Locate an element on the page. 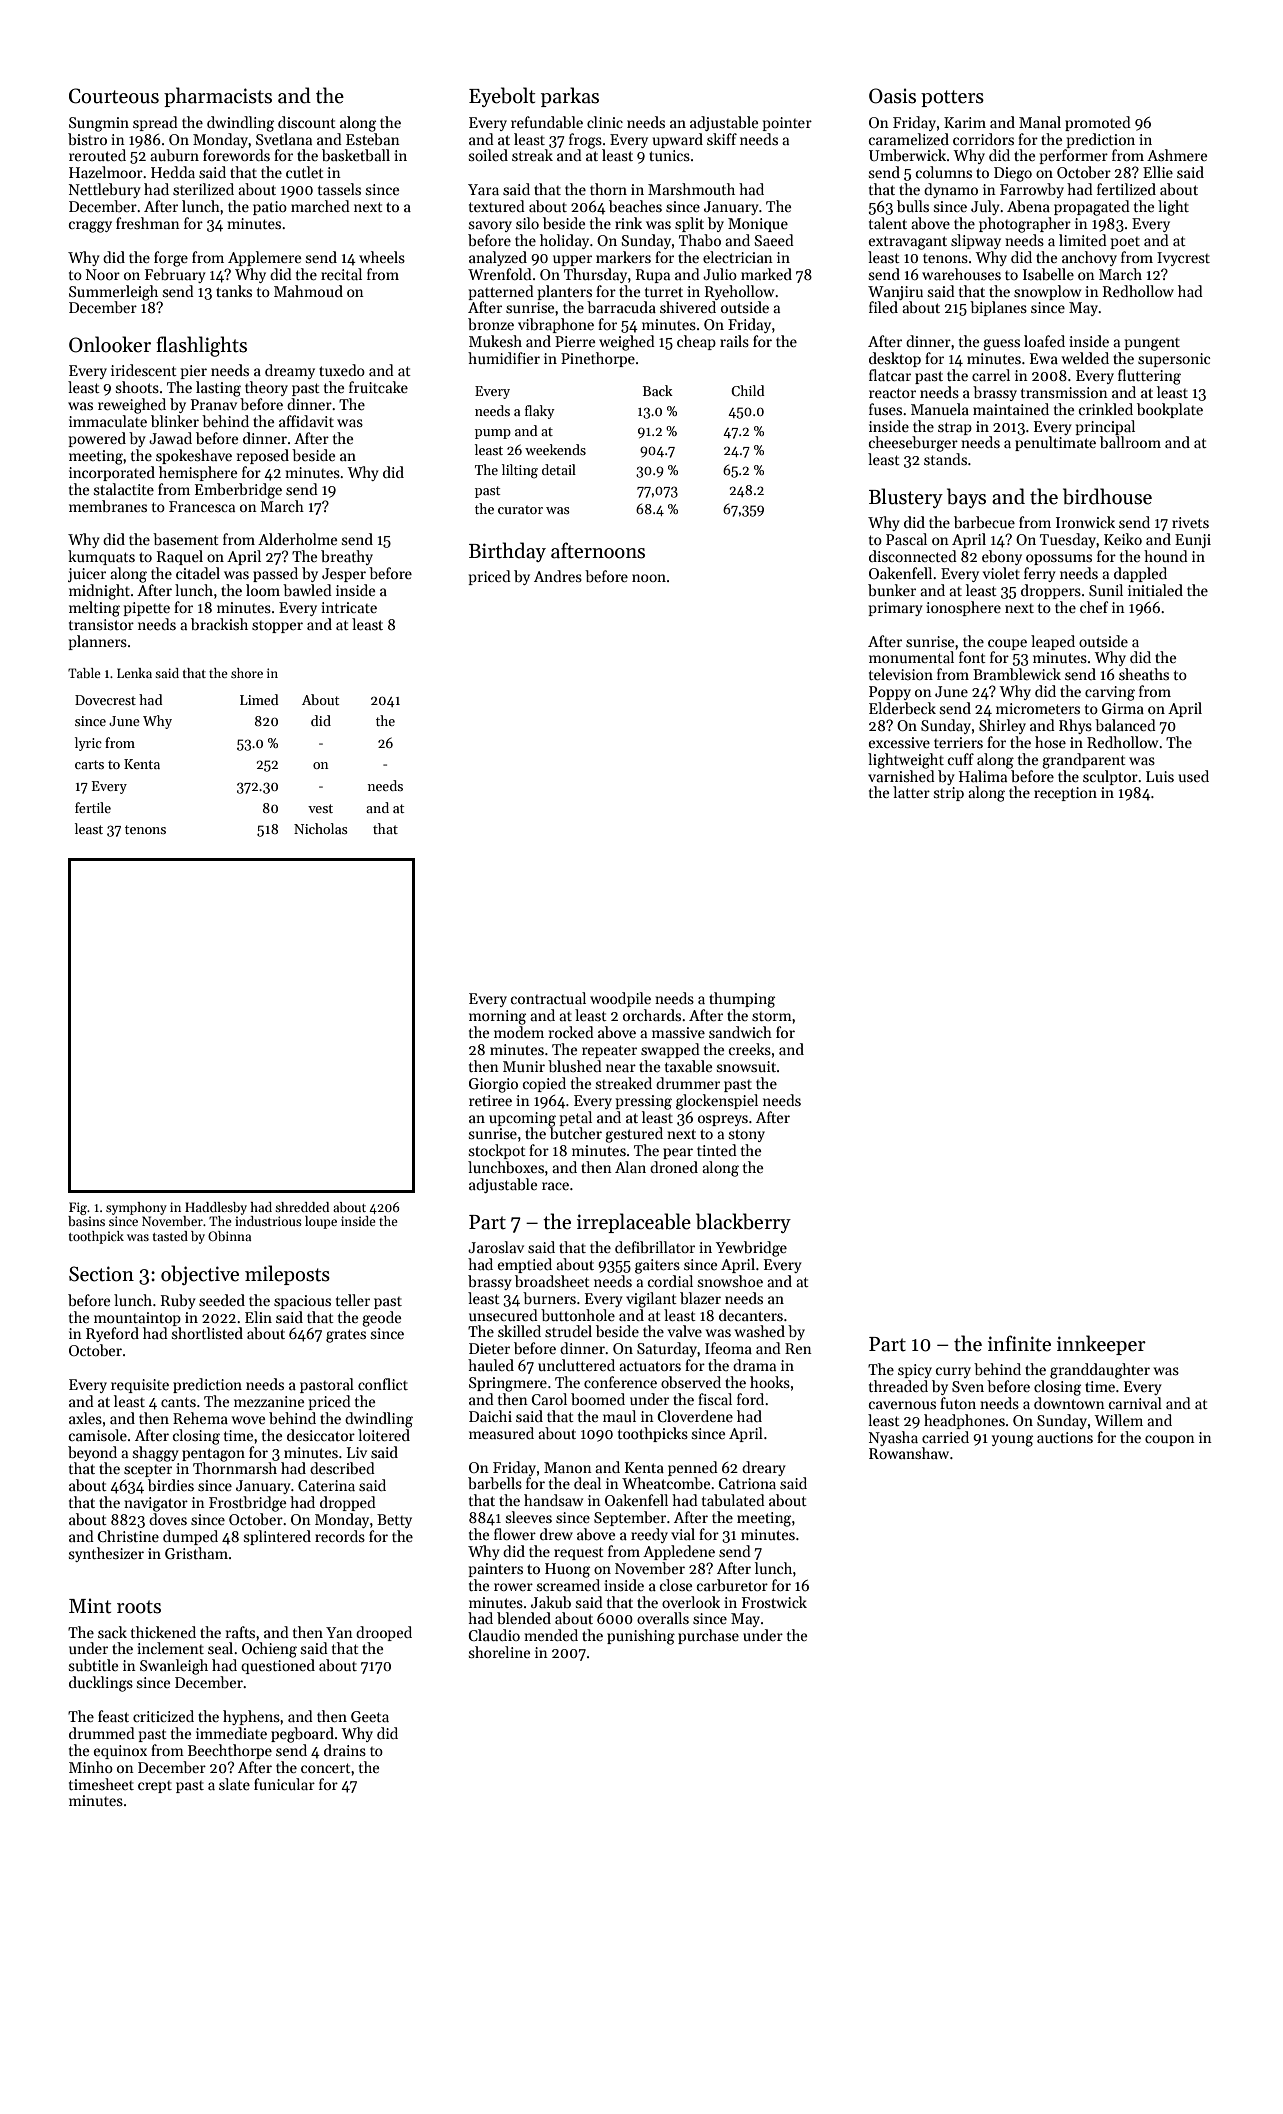 Image resolution: width=1283 pixels, height=2114 pixels. reception is located at coordinates (1065, 794).
